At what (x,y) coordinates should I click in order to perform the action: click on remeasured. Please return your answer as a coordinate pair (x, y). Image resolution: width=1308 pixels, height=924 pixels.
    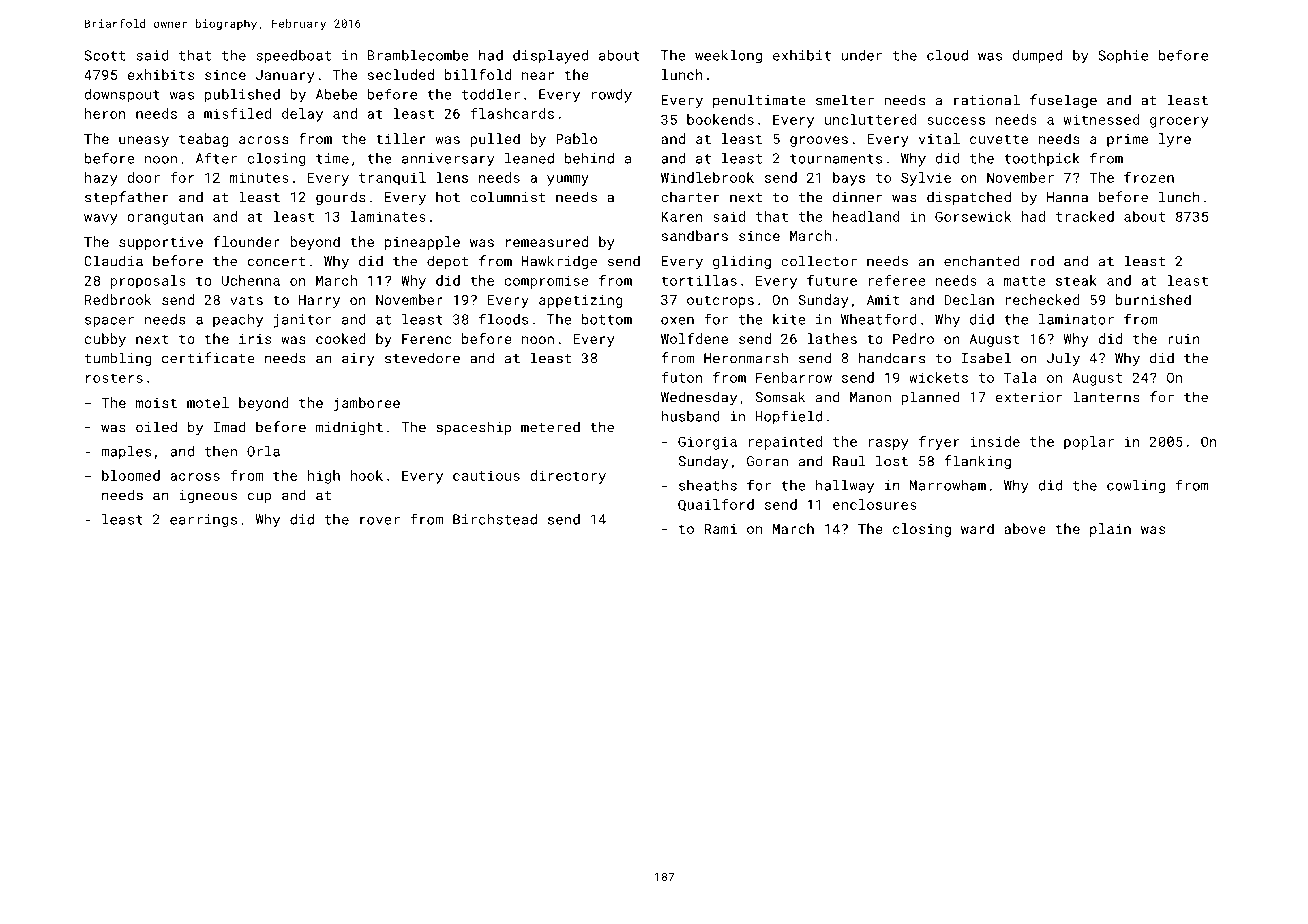
    Looking at the image, I should click on (547, 241).
